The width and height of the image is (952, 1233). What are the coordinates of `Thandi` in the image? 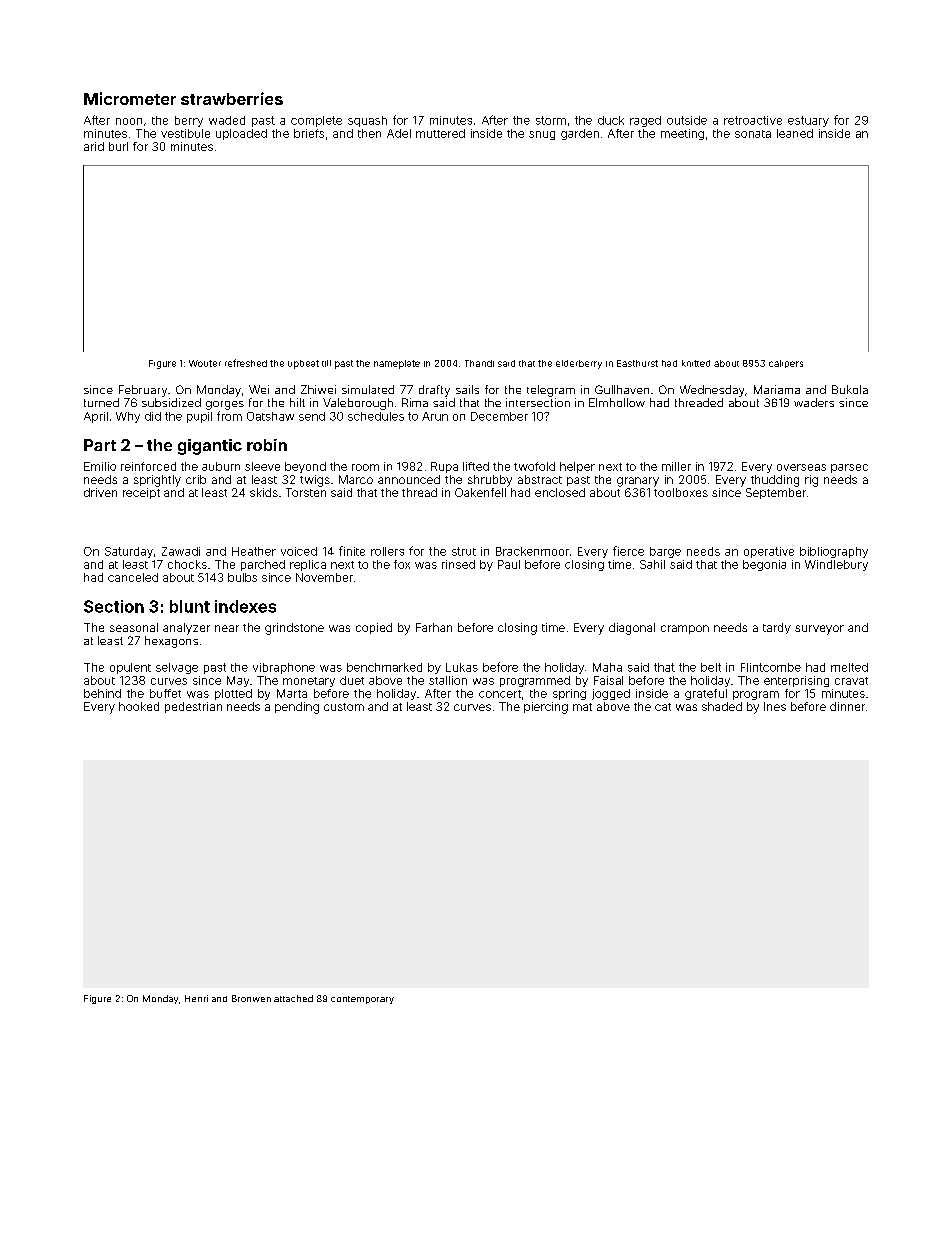 It's located at (479, 363).
